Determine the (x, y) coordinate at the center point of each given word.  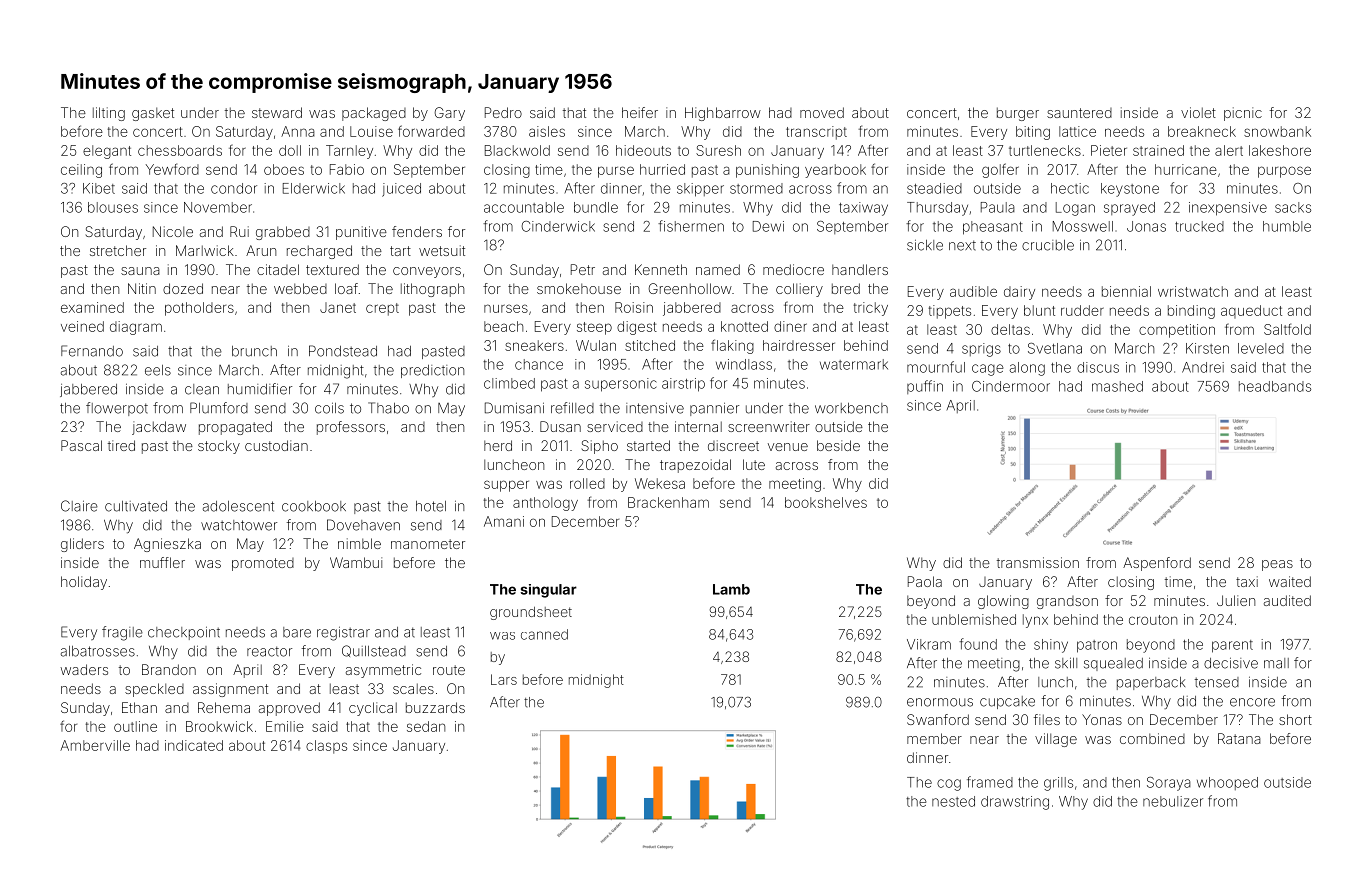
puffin (925, 387)
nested (953, 801)
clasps (326, 747)
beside (838, 445)
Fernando (92, 351)
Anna (298, 131)
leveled (1261, 348)
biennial (1126, 291)
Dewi (768, 226)
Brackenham (668, 502)
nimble (359, 543)
